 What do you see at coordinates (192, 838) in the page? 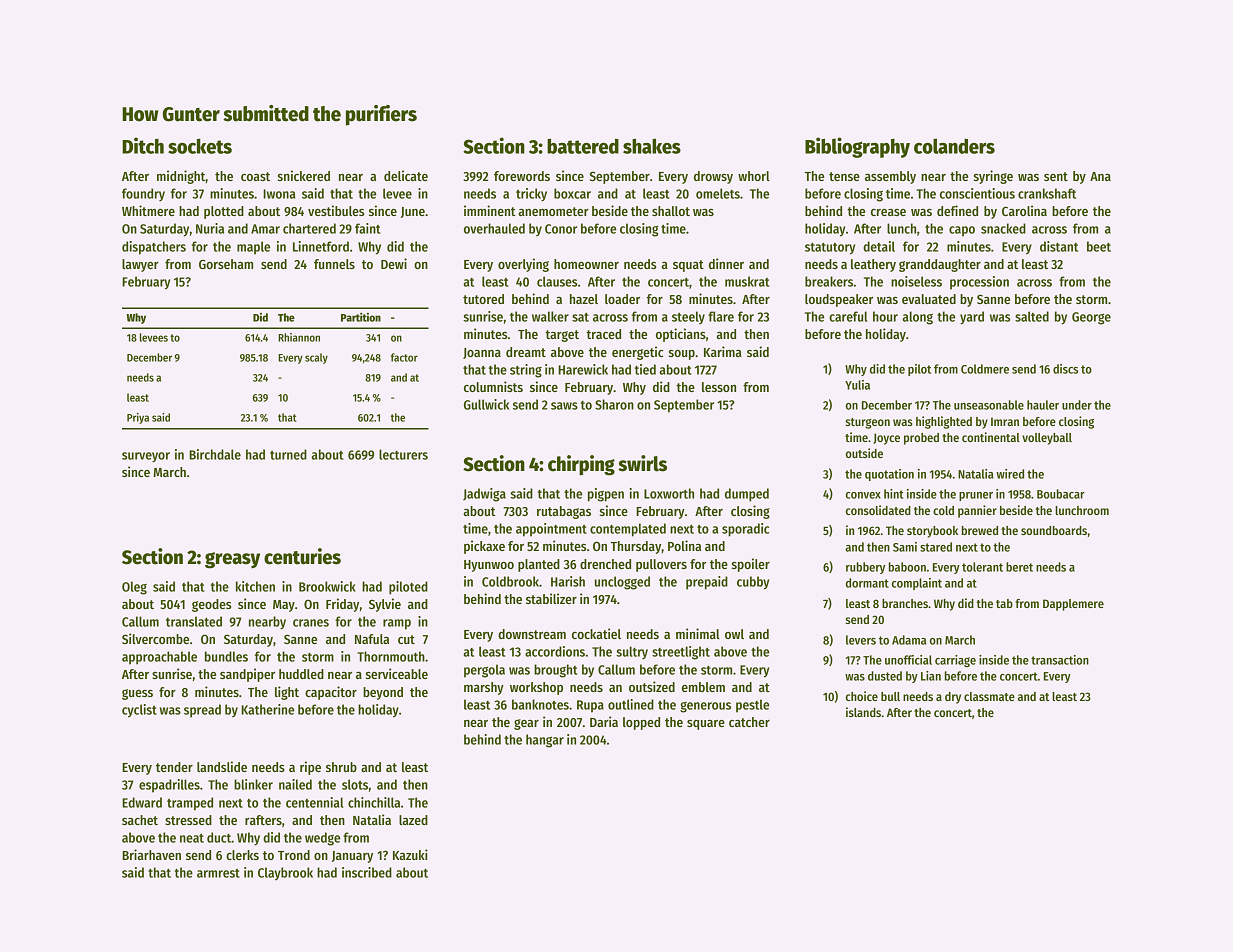
I see `neat` at bounding box center [192, 838].
